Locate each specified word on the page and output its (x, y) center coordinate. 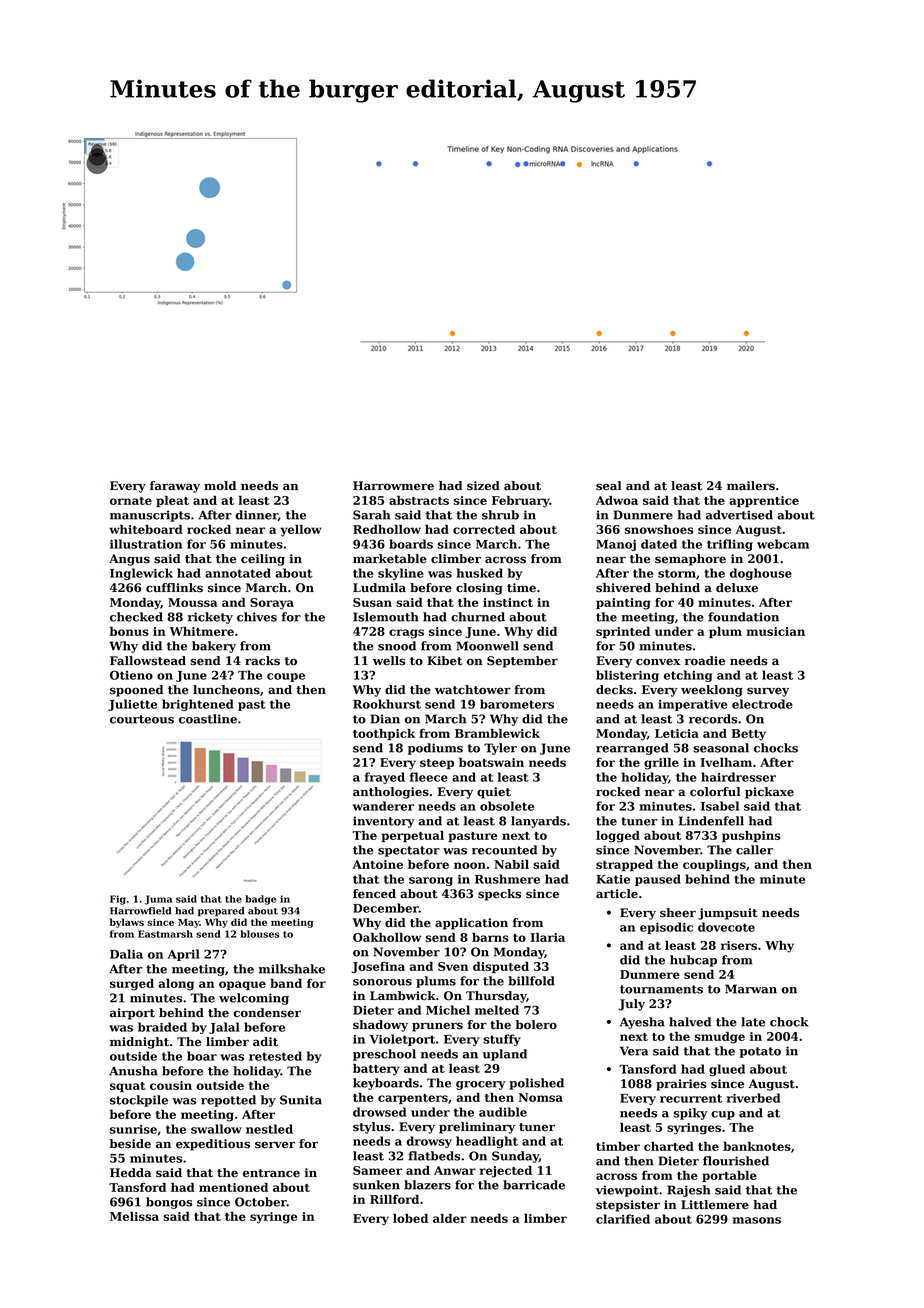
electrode (762, 704)
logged (618, 837)
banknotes (757, 1146)
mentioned (233, 1187)
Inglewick (141, 574)
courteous (142, 719)
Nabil (511, 864)
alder (450, 1218)
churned (478, 617)
